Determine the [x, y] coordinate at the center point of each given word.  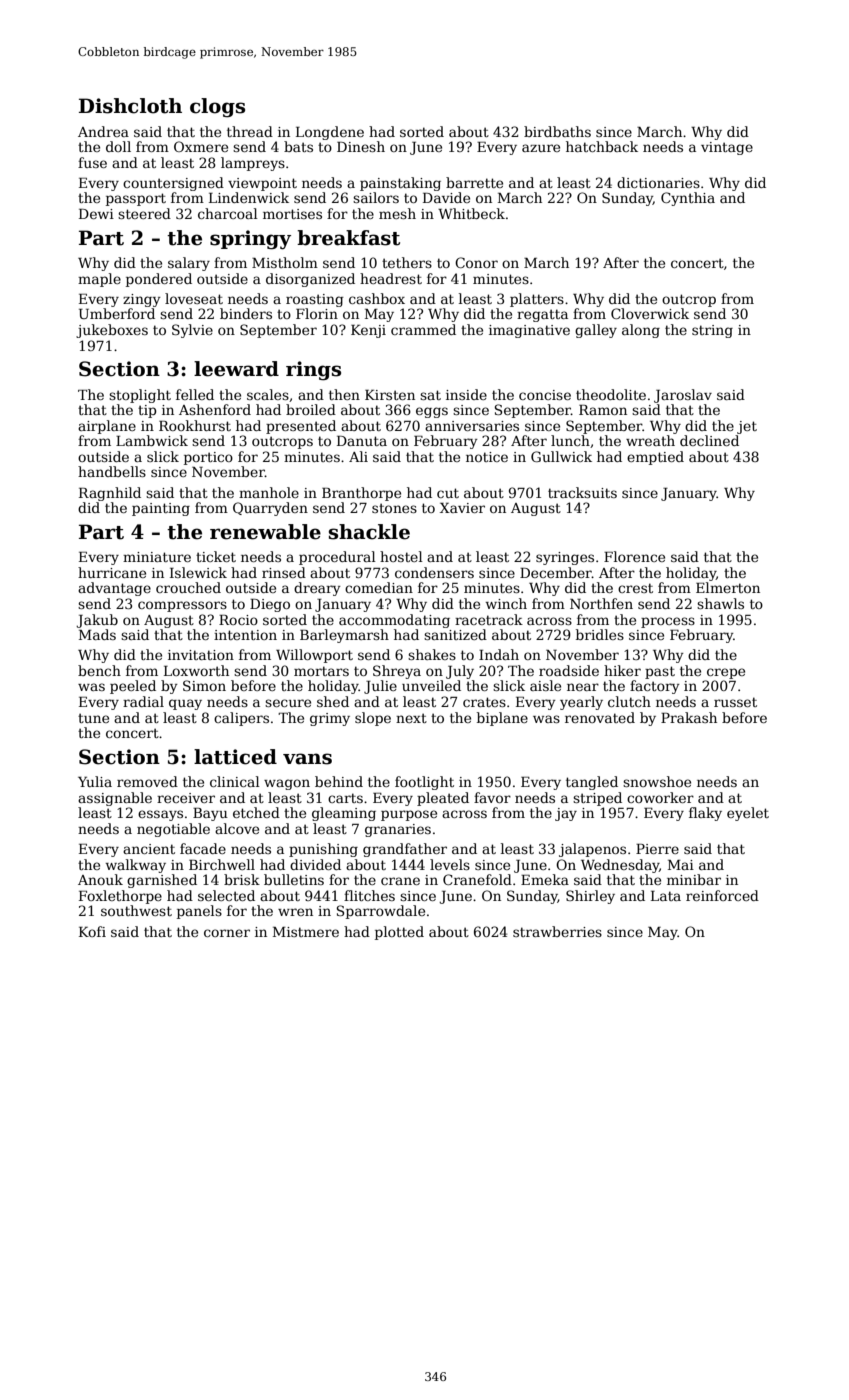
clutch [629, 701]
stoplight [140, 396]
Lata [666, 896]
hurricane [112, 572]
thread [250, 131]
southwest [136, 910]
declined [709, 440]
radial [143, 701]
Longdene [330, 133]
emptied [655, 458]
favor [492, 797]
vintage [727, 148]
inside [466, 394]
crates [484, 702]
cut [448, 493]
